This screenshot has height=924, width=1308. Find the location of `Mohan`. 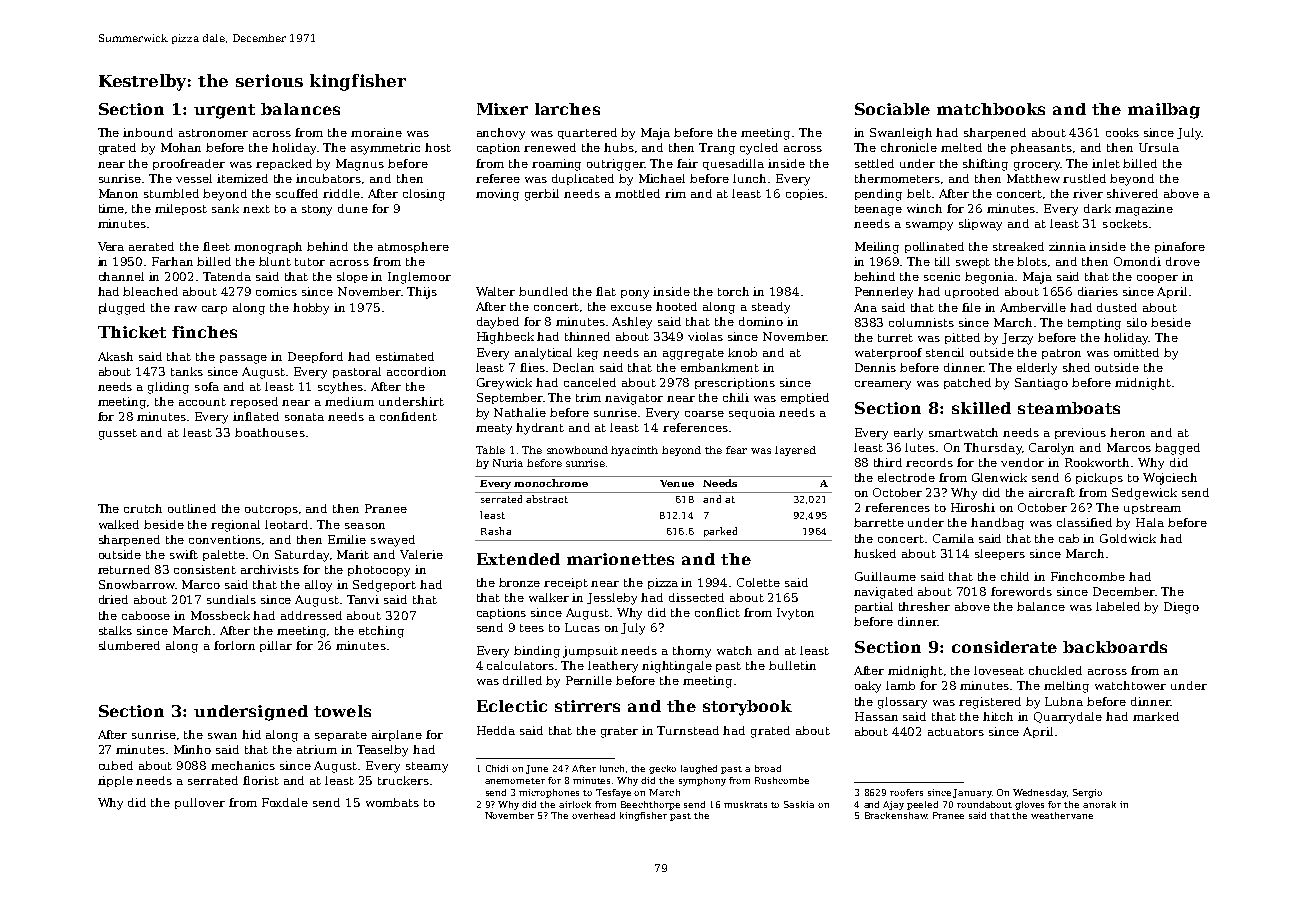

Mohan is located at coordinates (181, 147).
